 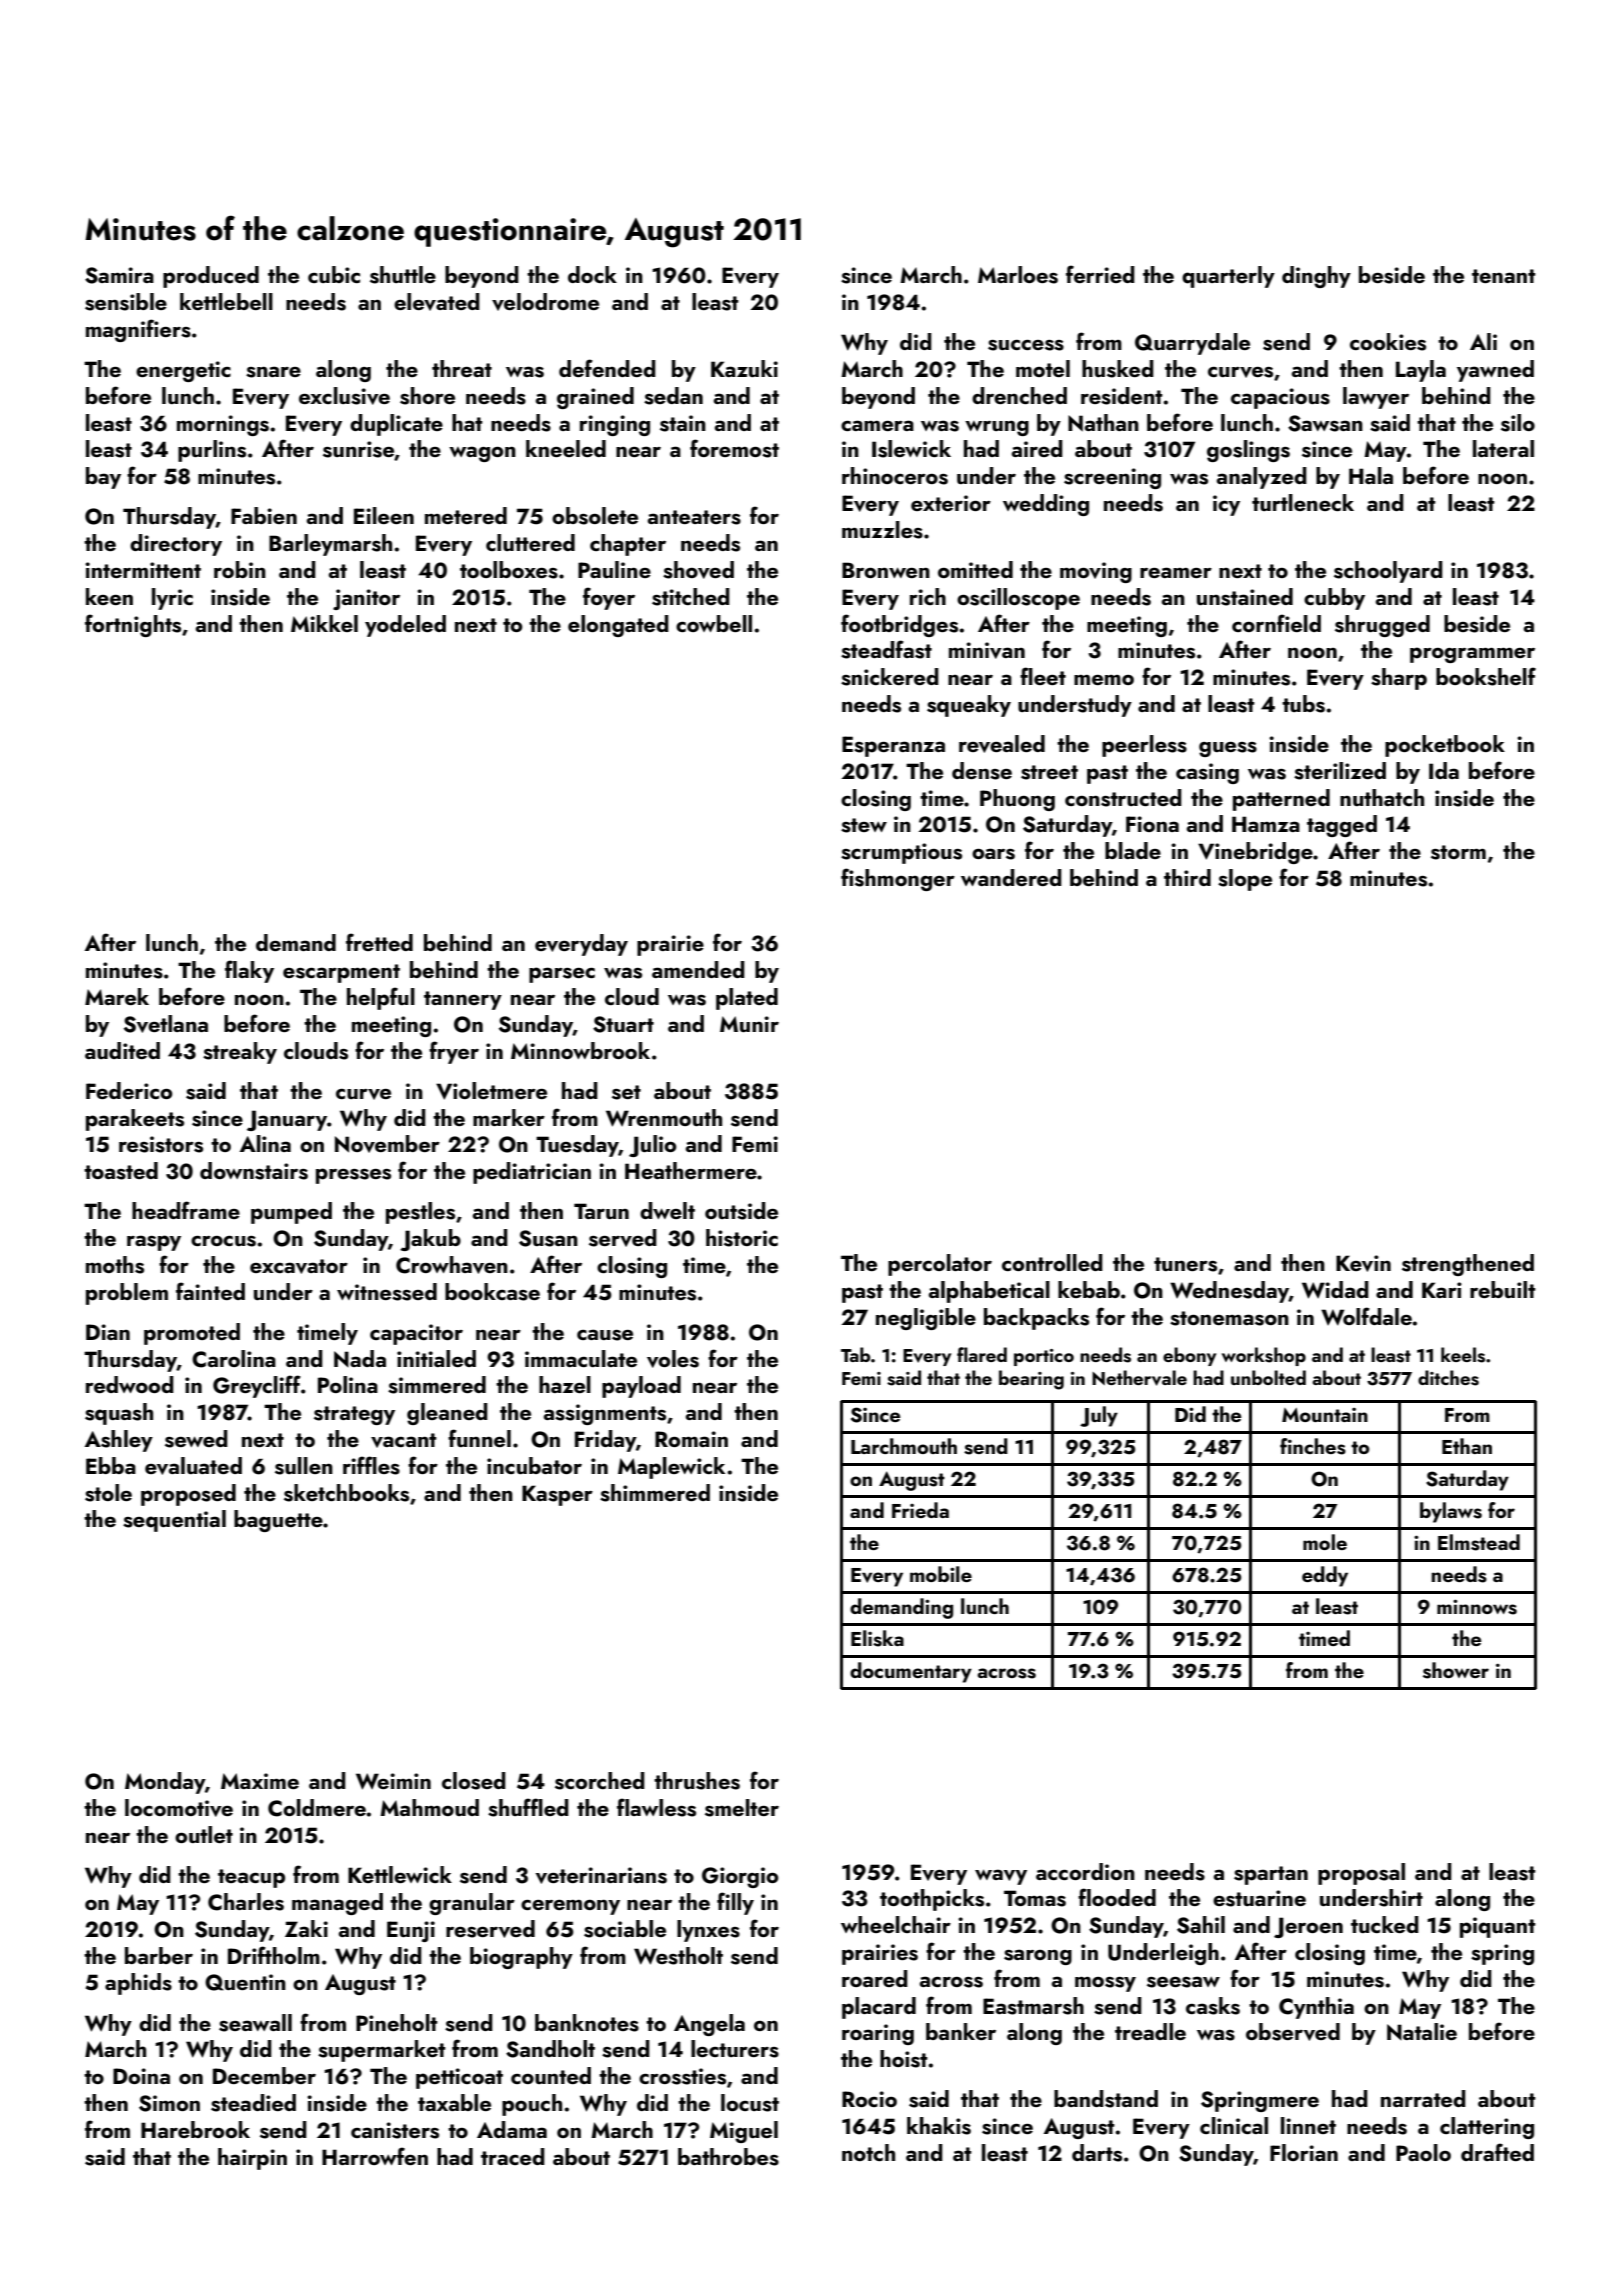 I want to click on darts, so click(x=1097, y=2153).
